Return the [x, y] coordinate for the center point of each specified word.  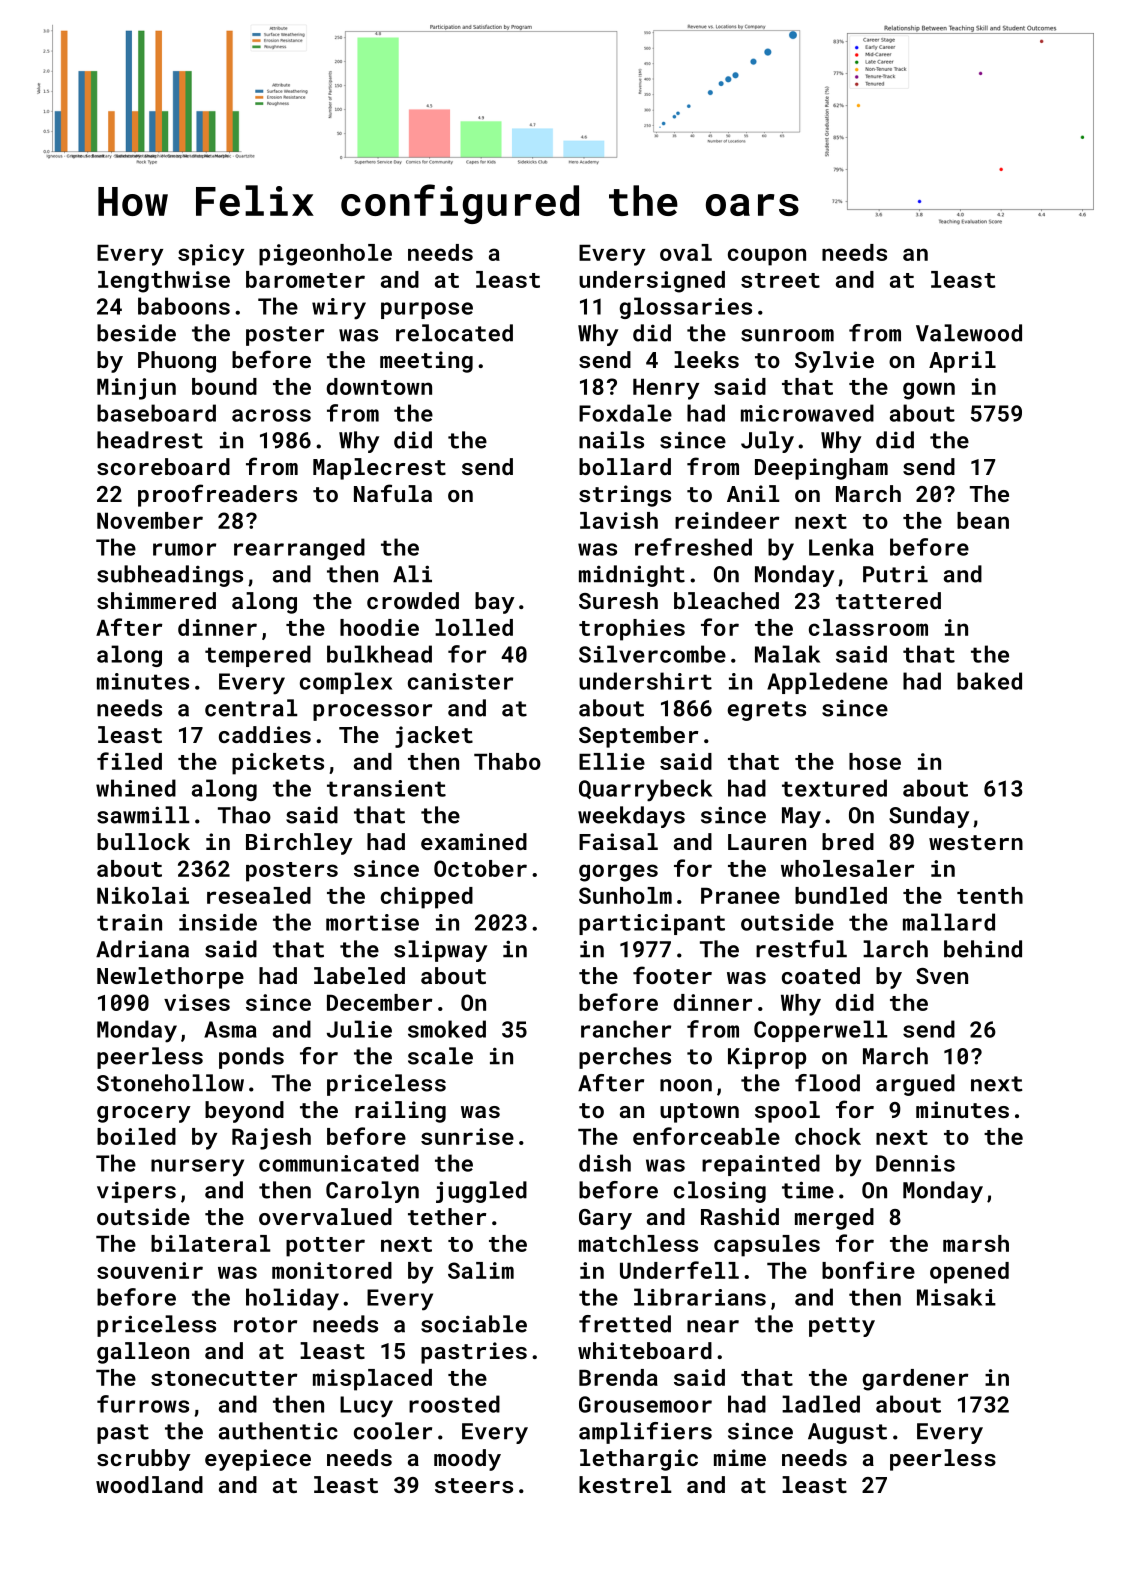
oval [686, 252]
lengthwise [164, 282]
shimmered [156, 600]
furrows [143, 1404]
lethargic [639, 1460]
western [976, 842]
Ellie [612, 761]
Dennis [915, 1163]
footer [672, 975]
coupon [767, 257]
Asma [230, 1029]
